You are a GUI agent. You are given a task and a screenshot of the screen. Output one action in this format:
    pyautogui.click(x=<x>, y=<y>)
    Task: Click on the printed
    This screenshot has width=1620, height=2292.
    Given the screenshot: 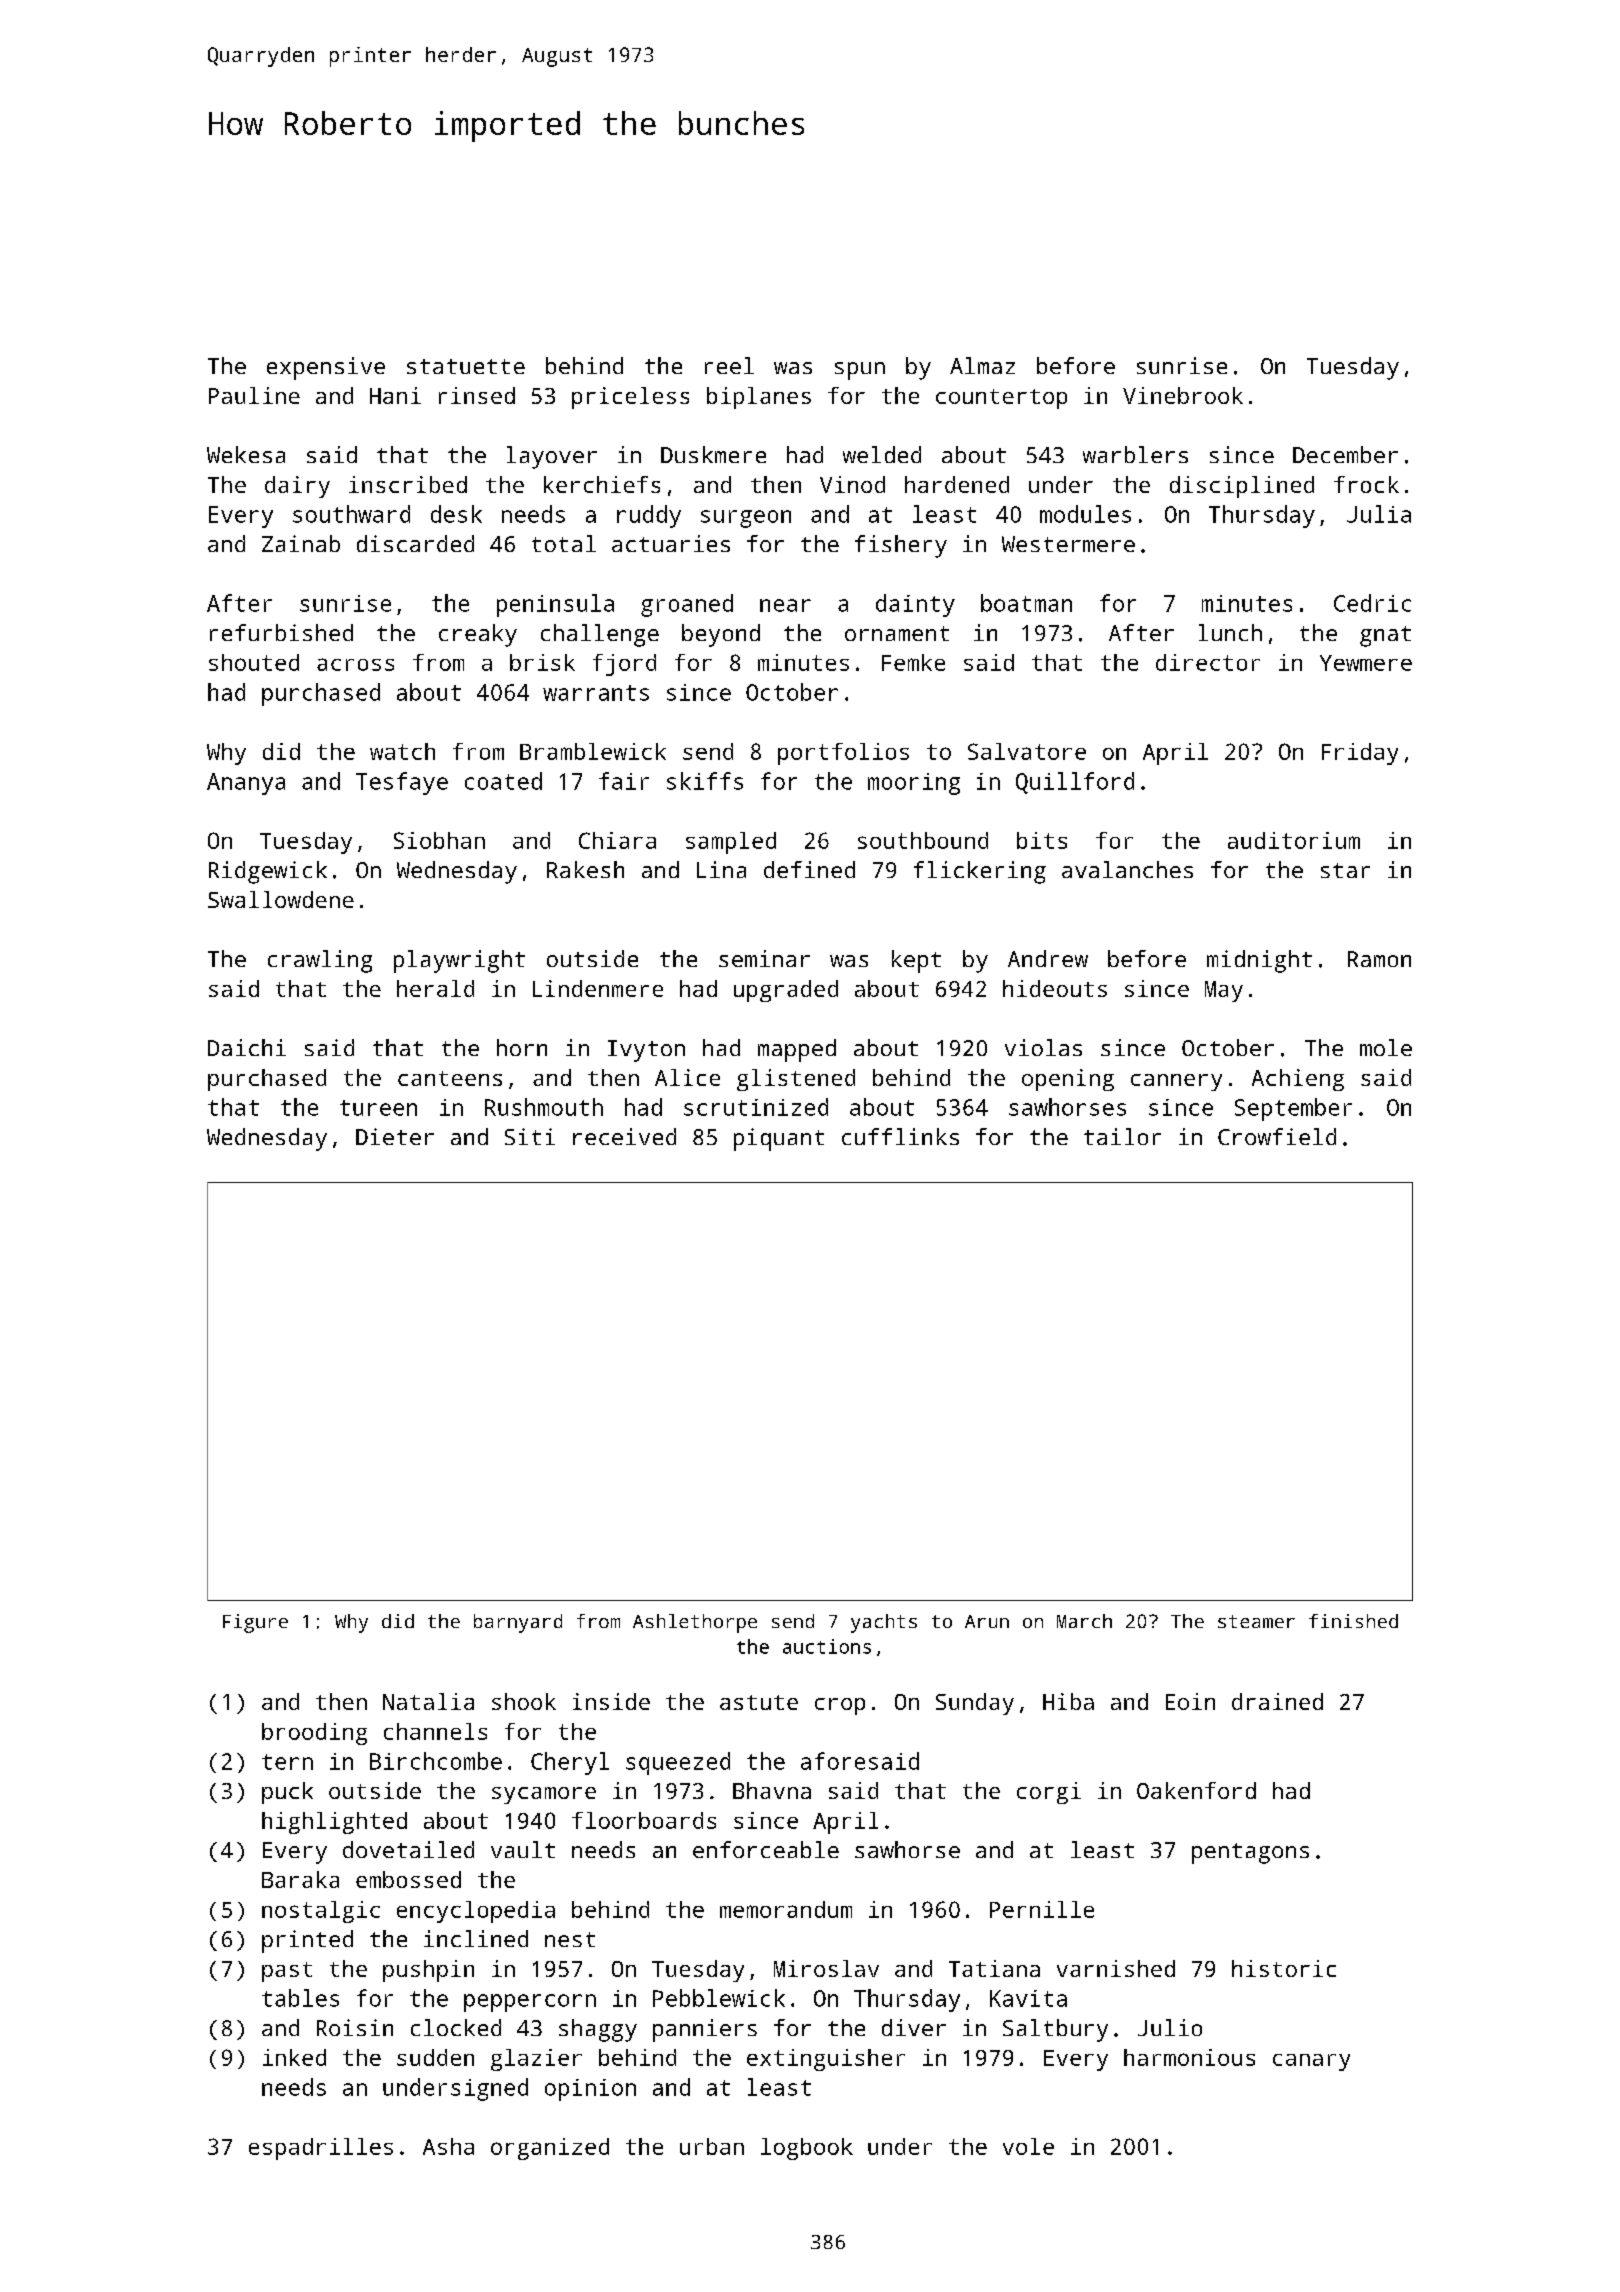 What is the action you would take?
    pyautogui.click(x=307, y=1941)
